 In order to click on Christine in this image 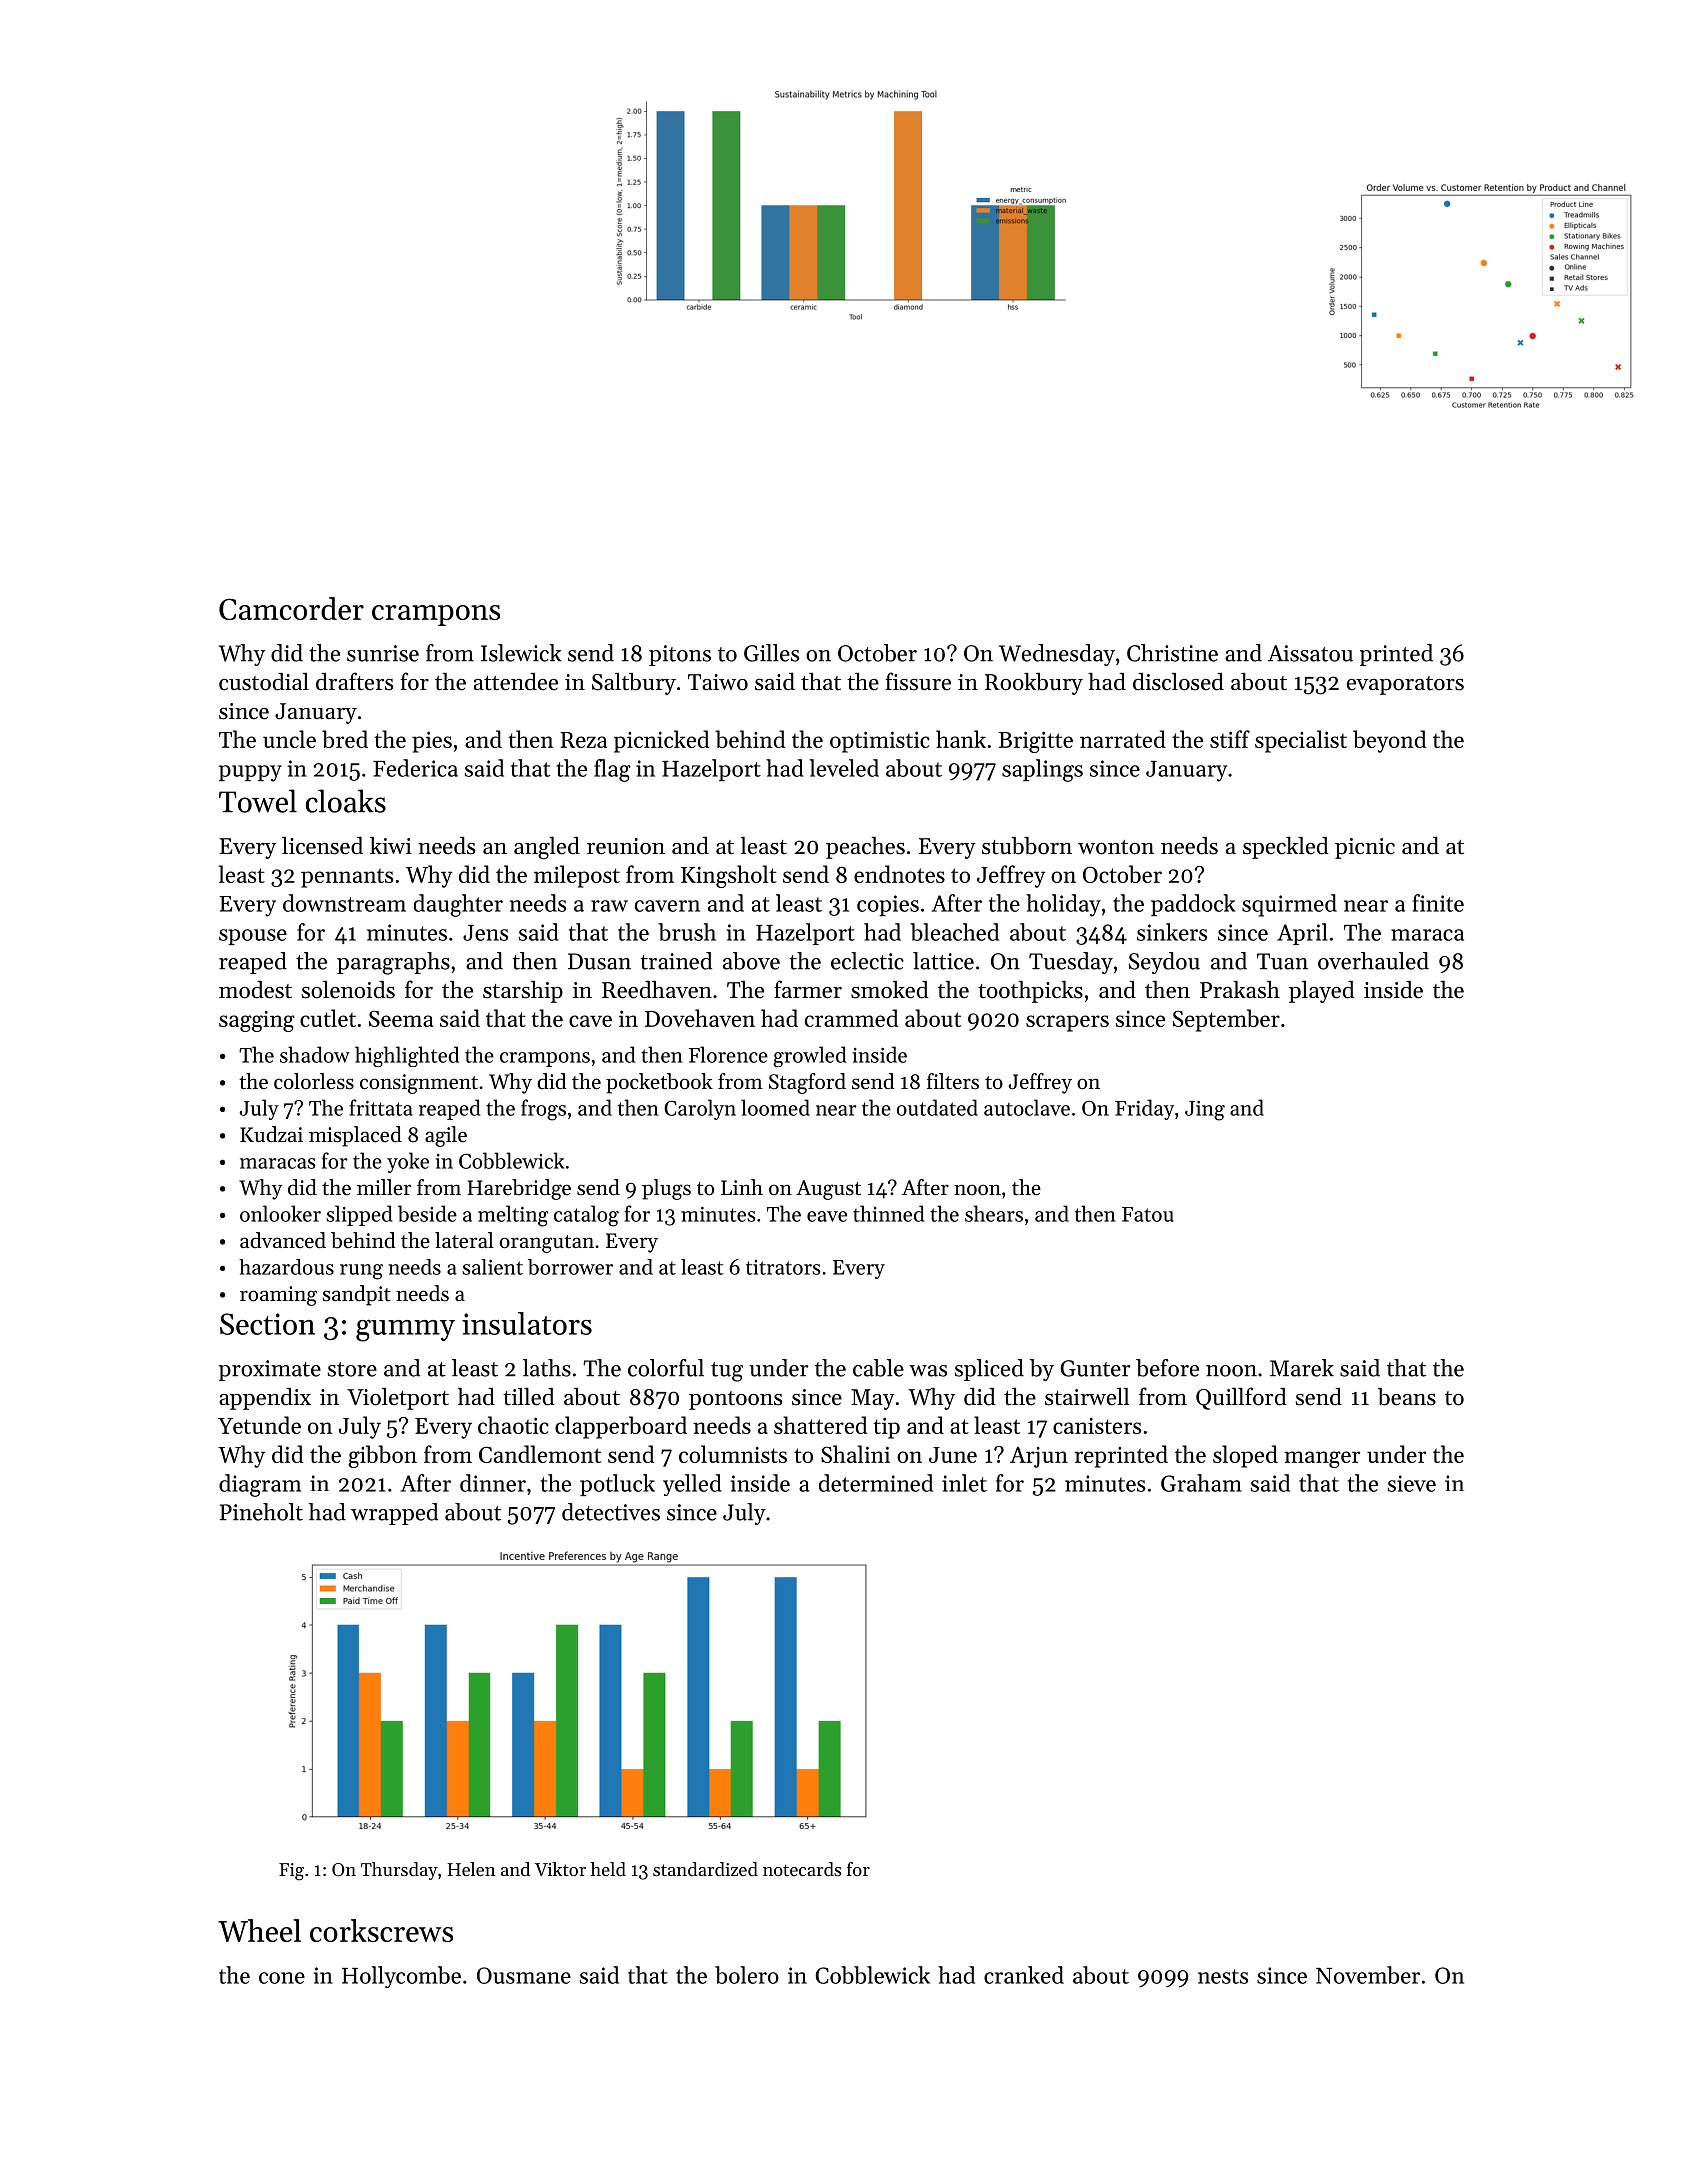, I will do `click(1172, 653)`.
